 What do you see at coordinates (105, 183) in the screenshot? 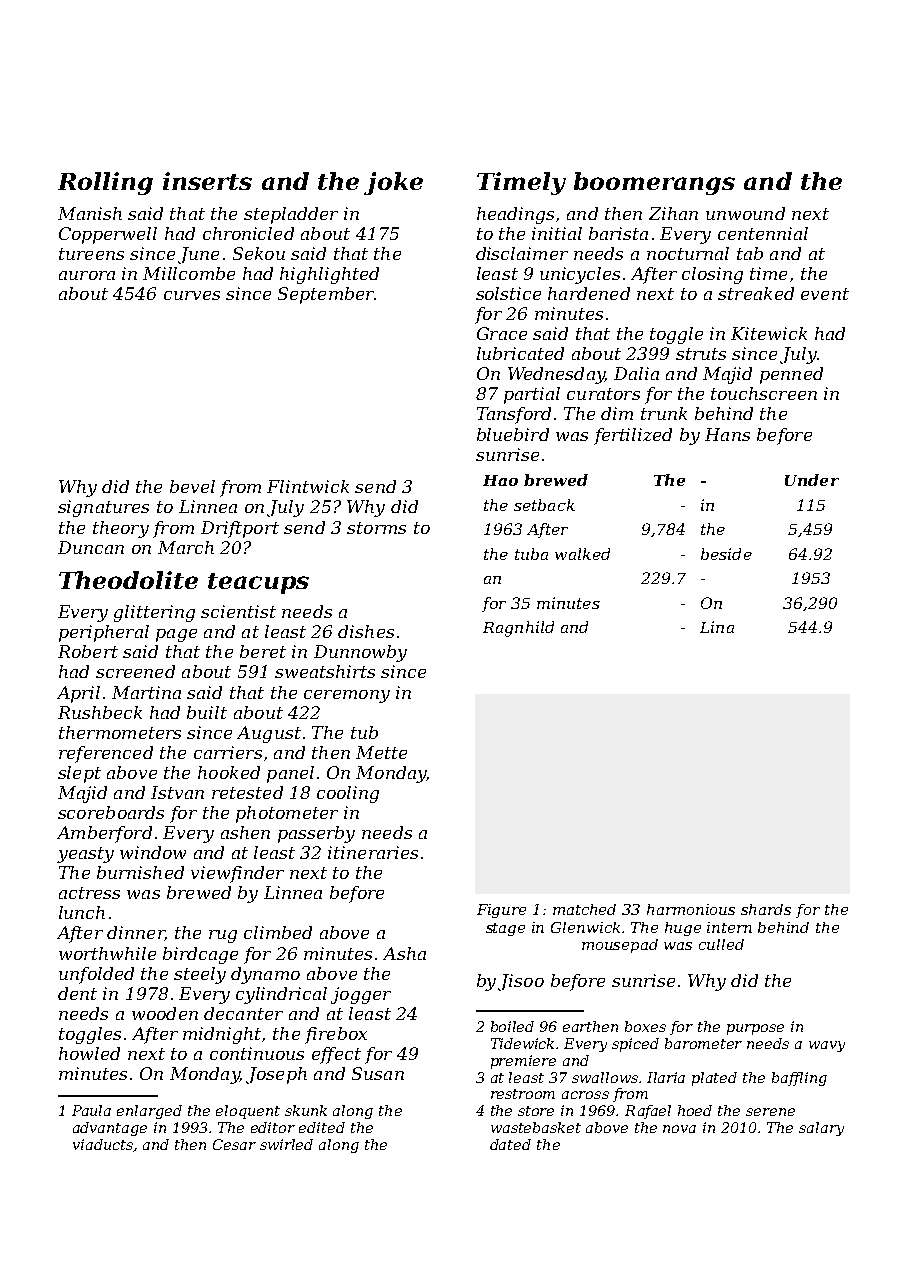
I see `Rolling` at bounding box center [105, 183].
